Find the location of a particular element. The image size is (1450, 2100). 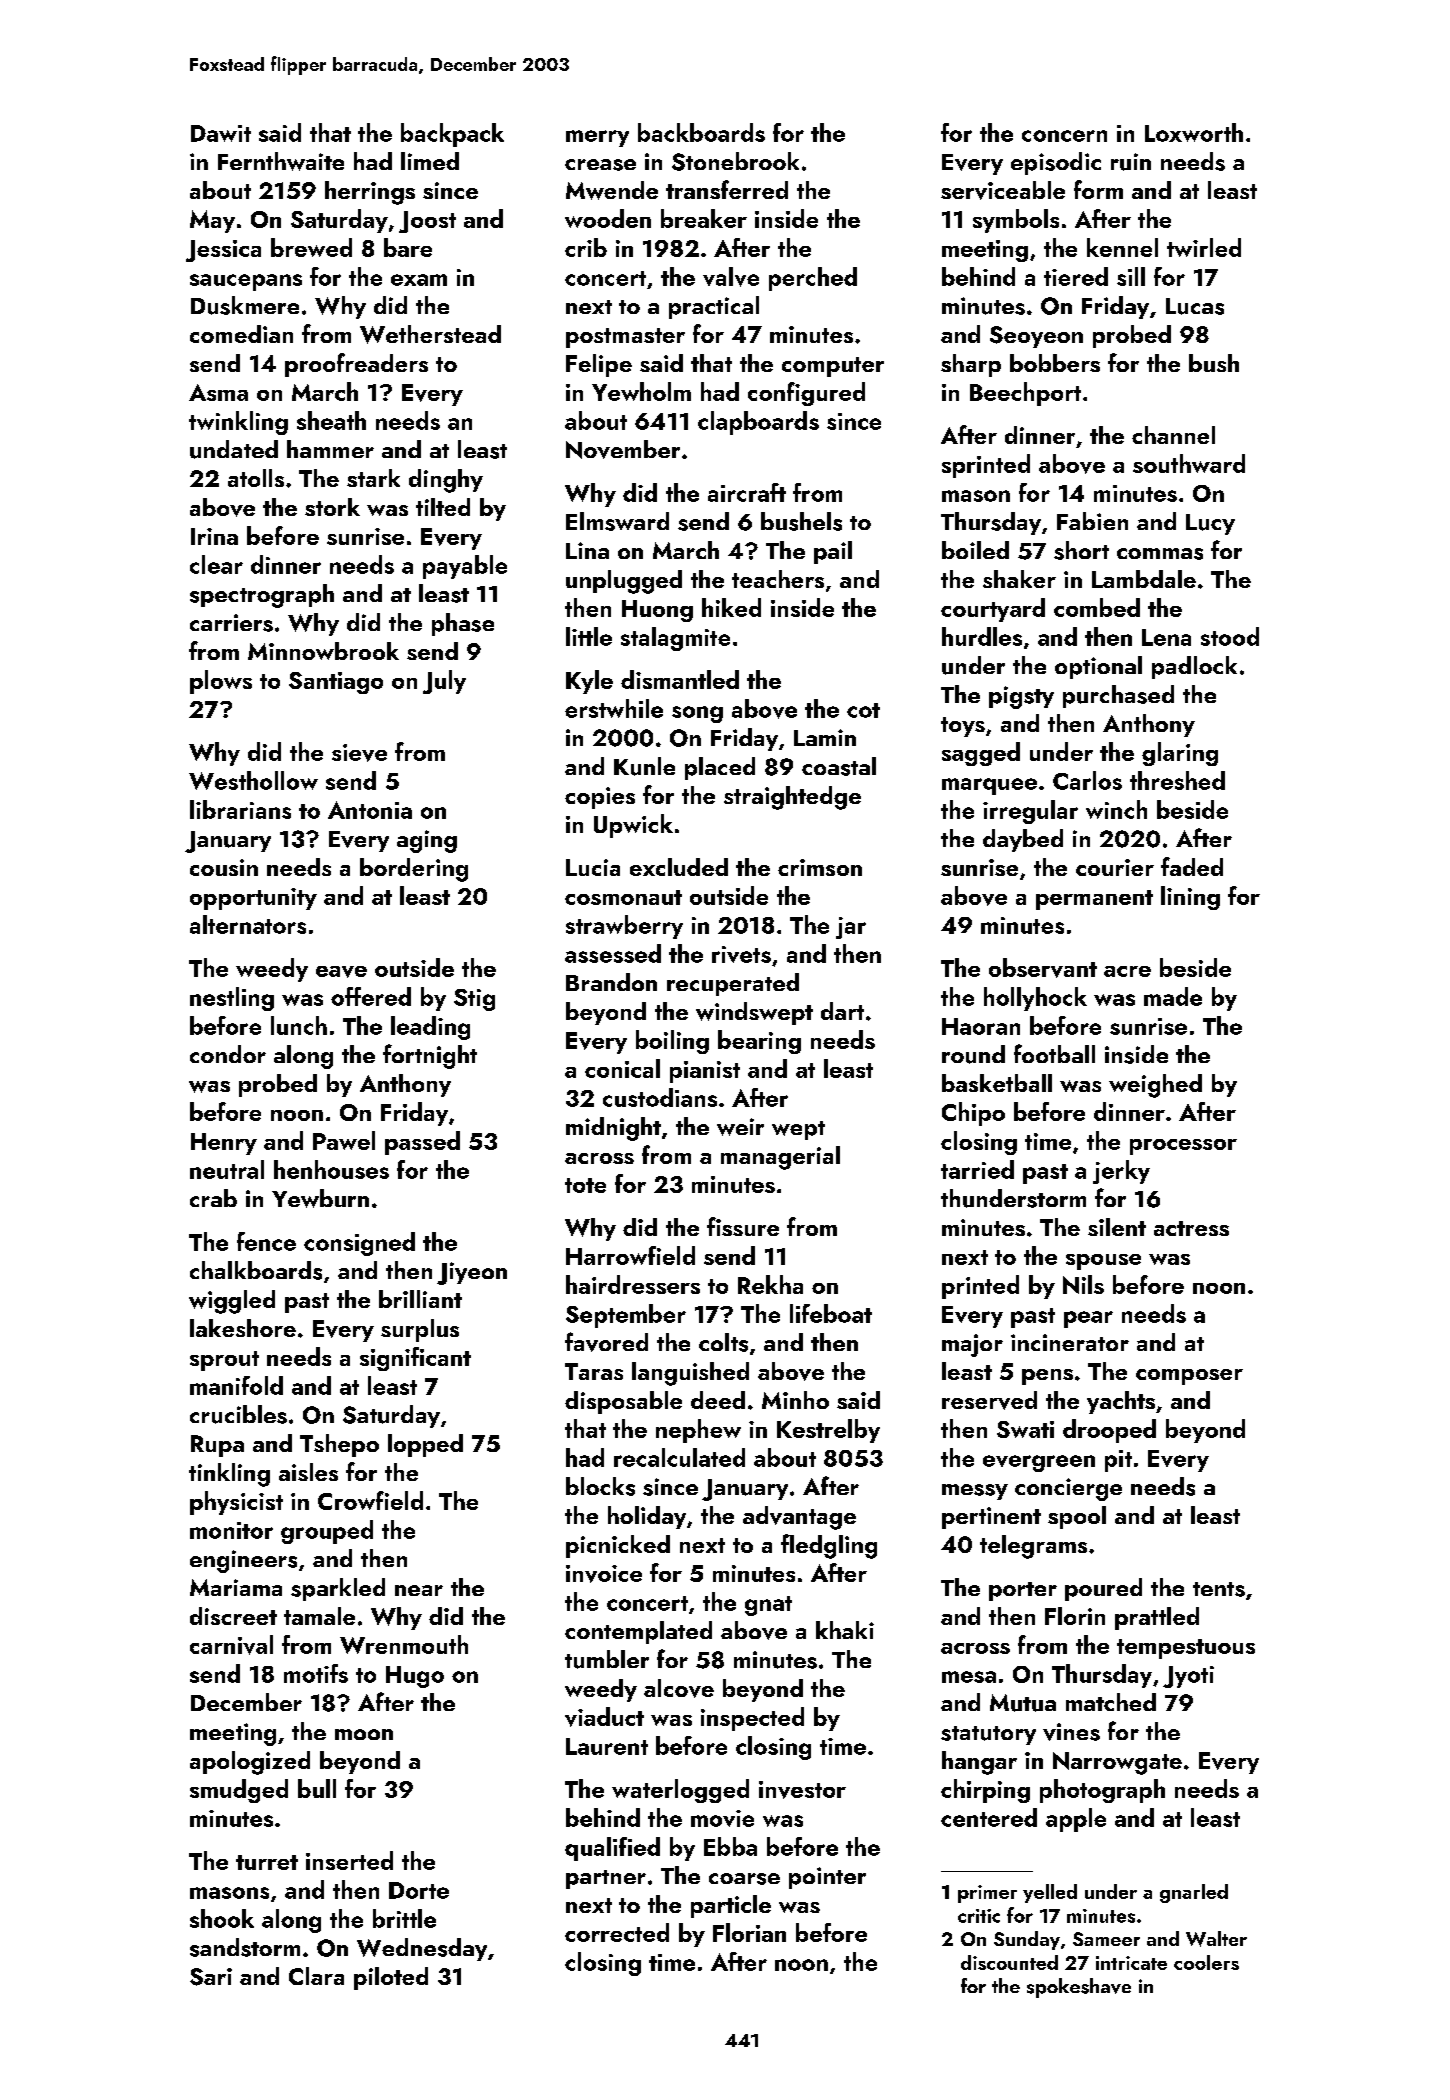

librarians is located at coordinates (240, 809).
